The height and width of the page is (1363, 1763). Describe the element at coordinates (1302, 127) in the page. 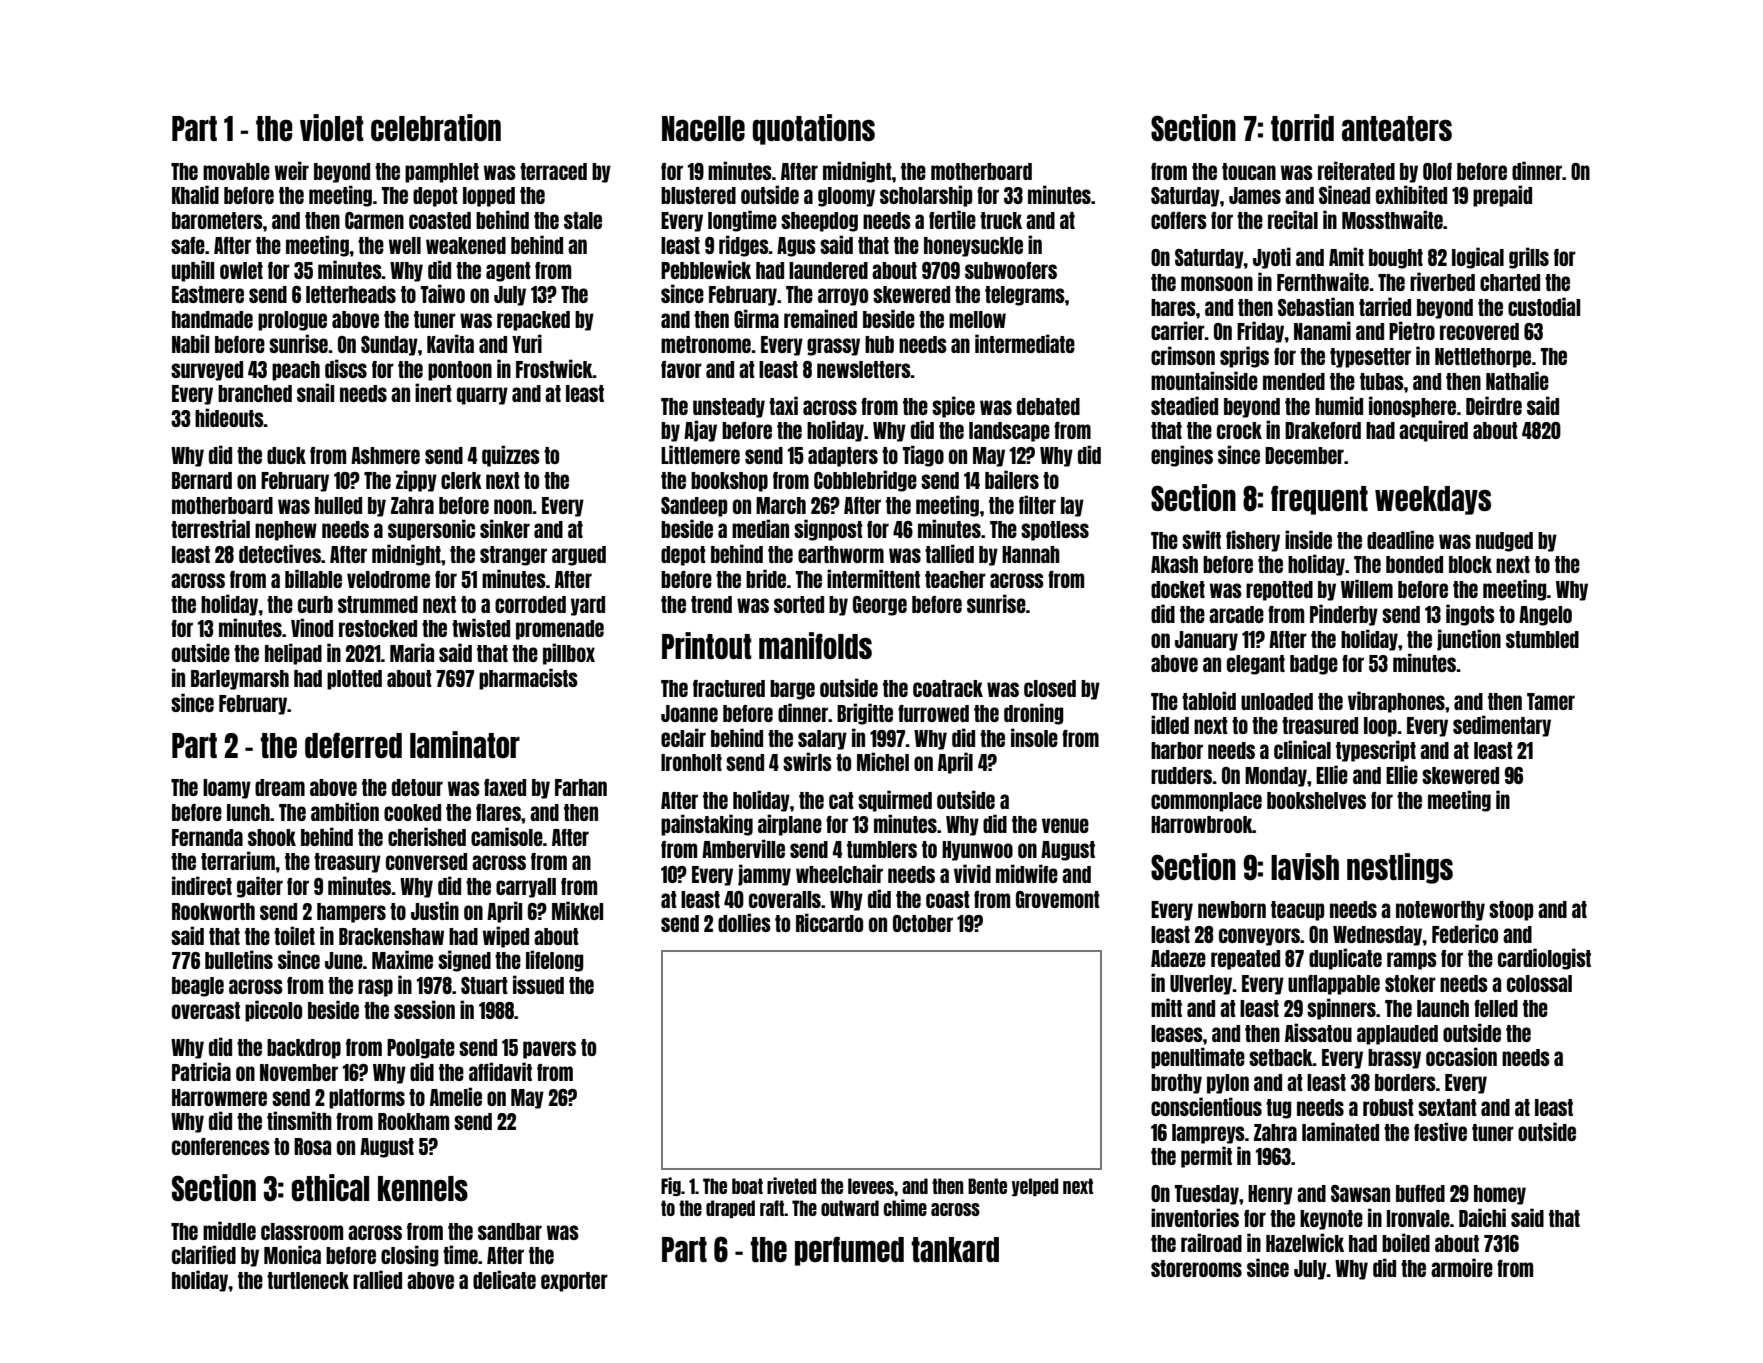

I see `torrid` at that location.
